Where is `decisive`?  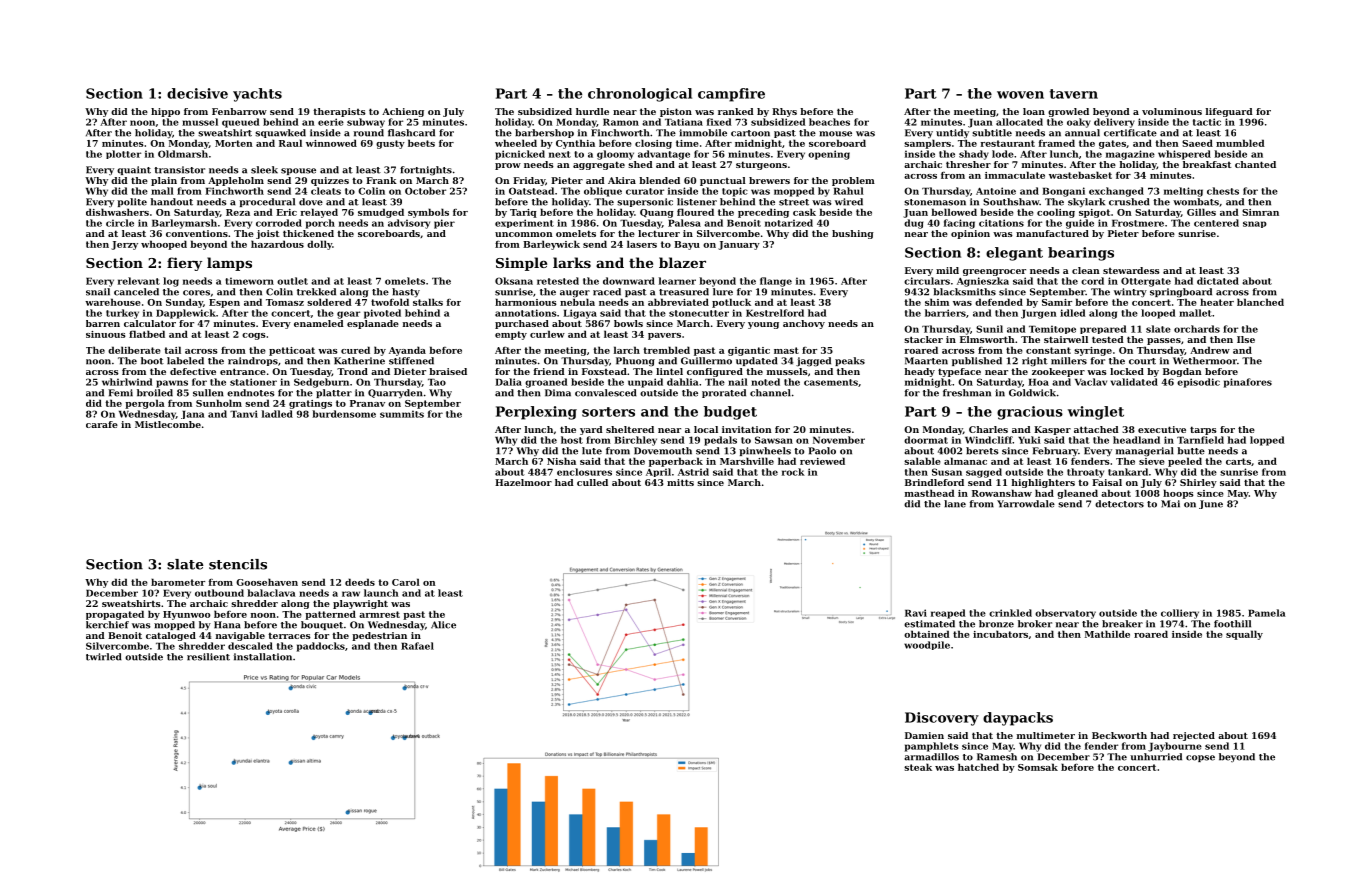 decisive is located at coordinates (197, 93).
